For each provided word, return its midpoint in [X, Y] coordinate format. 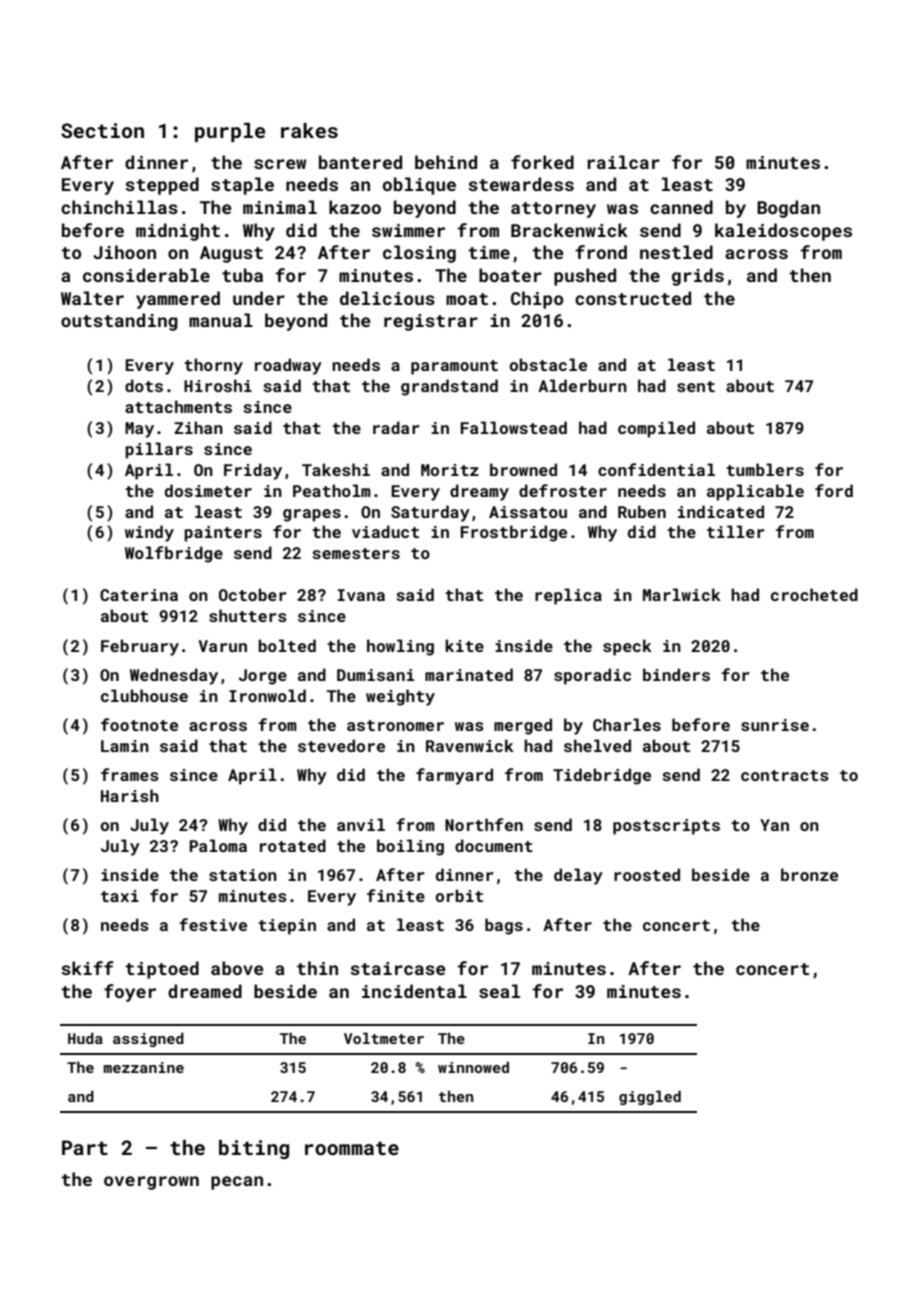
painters [223, 534]
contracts [785, 775]
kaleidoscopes [783, 232]
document [494, 845]
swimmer [408, 230]
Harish [130, 795]
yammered [178, 300]
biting [254, 1149]
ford [834, 490]
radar [396, 427]
